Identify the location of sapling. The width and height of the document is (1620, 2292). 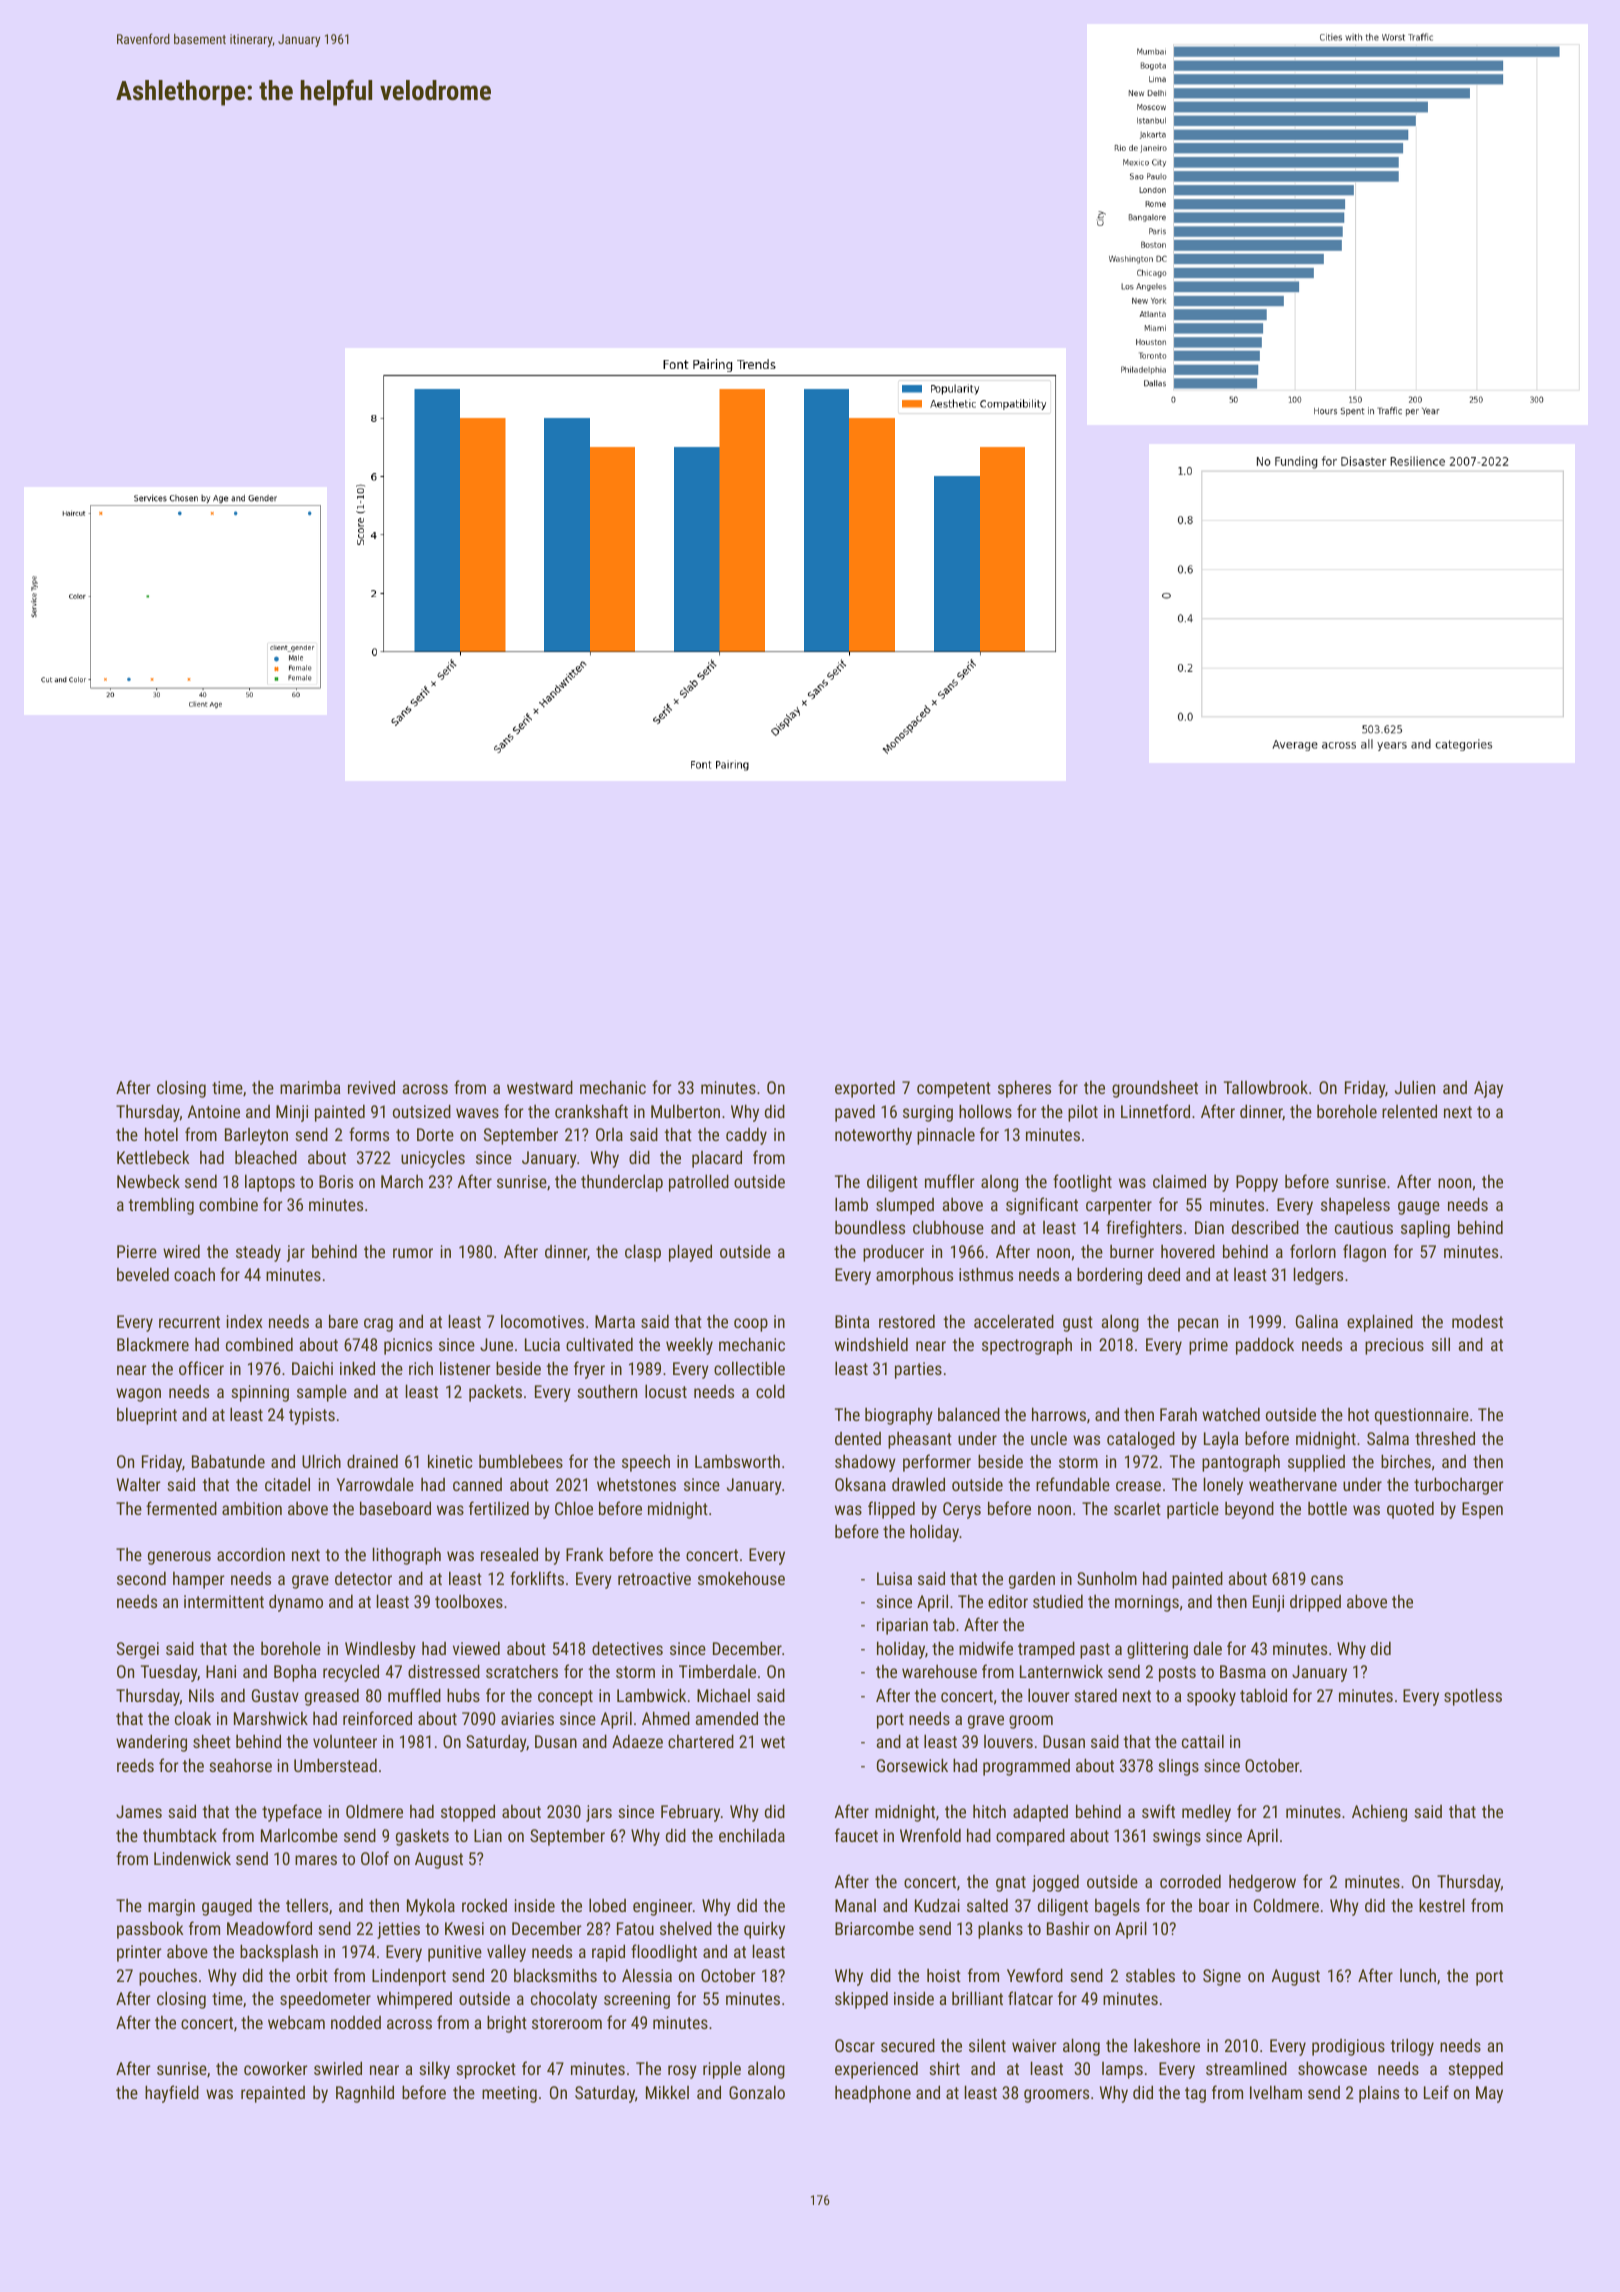
(1425, 1229).
